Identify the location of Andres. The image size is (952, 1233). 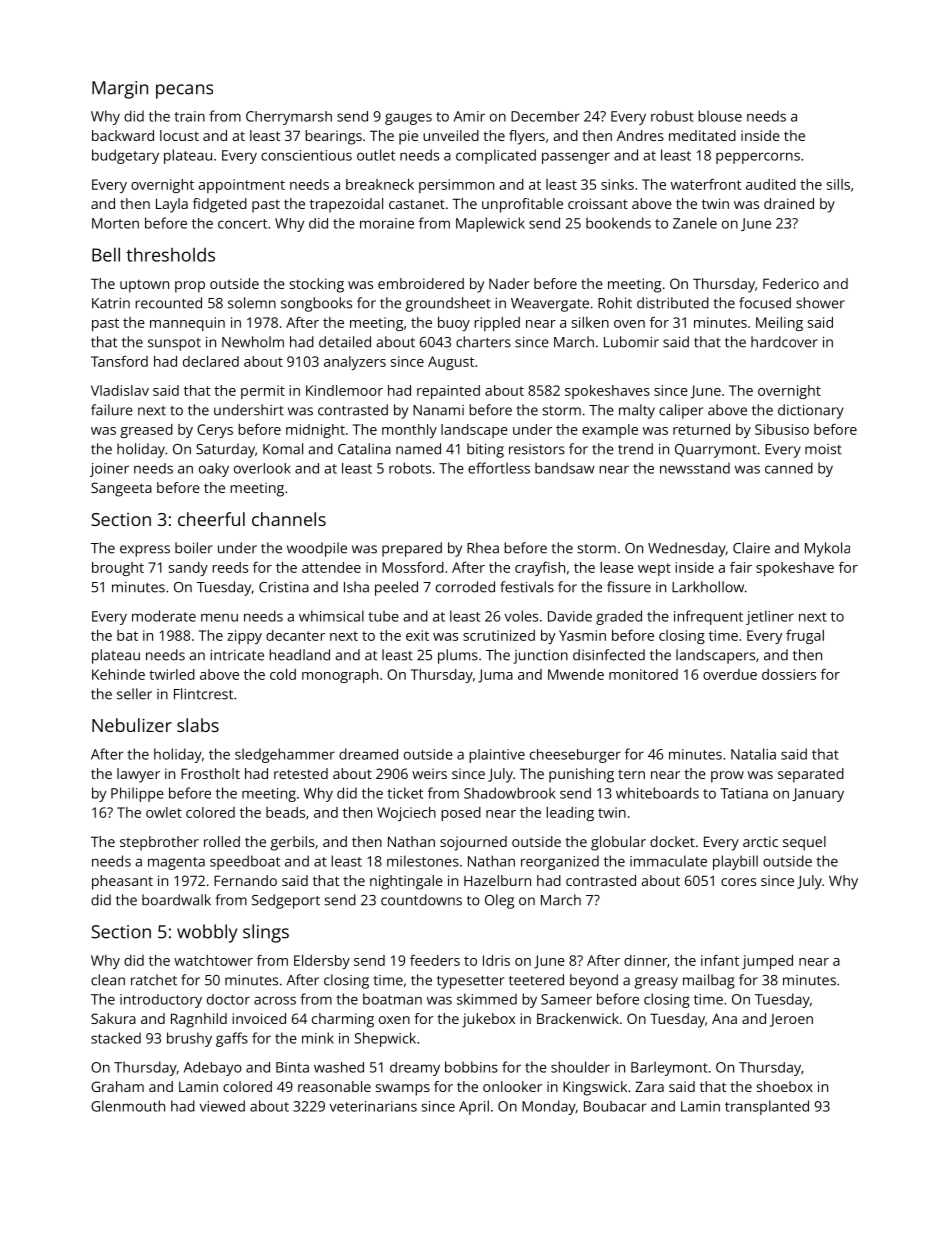
(640, 135).
